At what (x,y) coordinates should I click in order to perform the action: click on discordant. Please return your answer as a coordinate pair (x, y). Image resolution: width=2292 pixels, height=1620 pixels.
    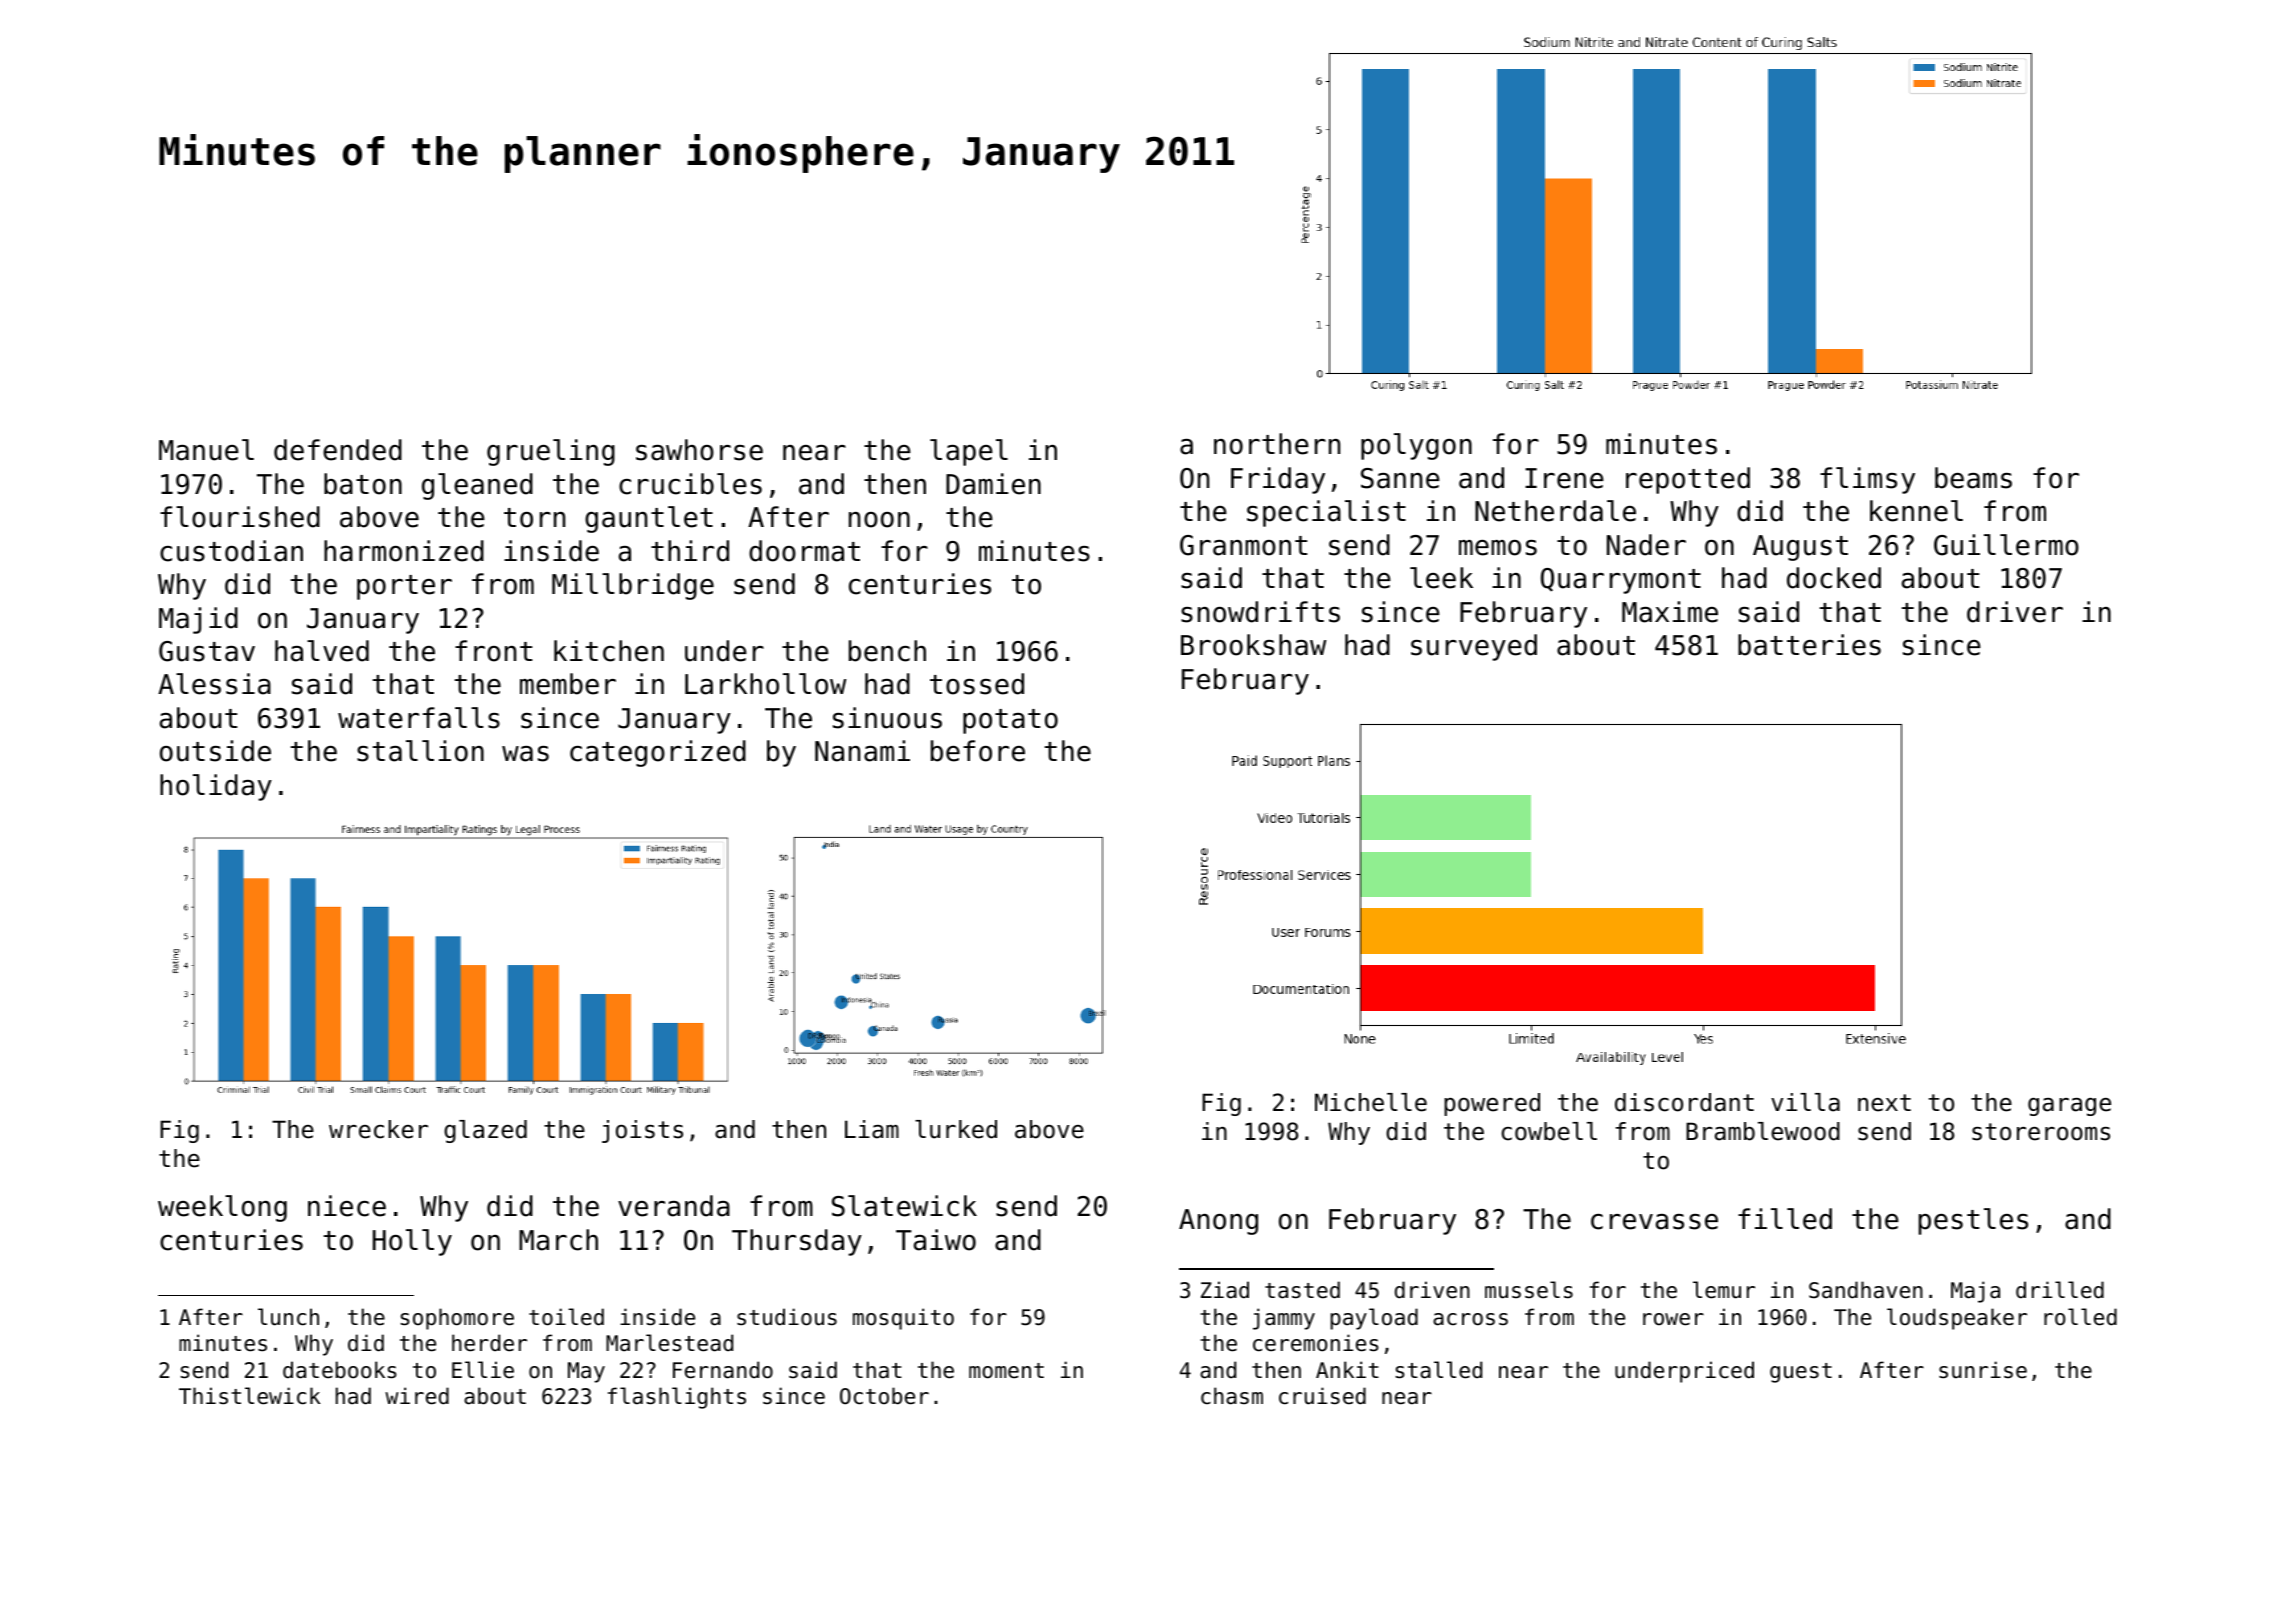
    Looking at the image, I should click on (1684, 1102).
